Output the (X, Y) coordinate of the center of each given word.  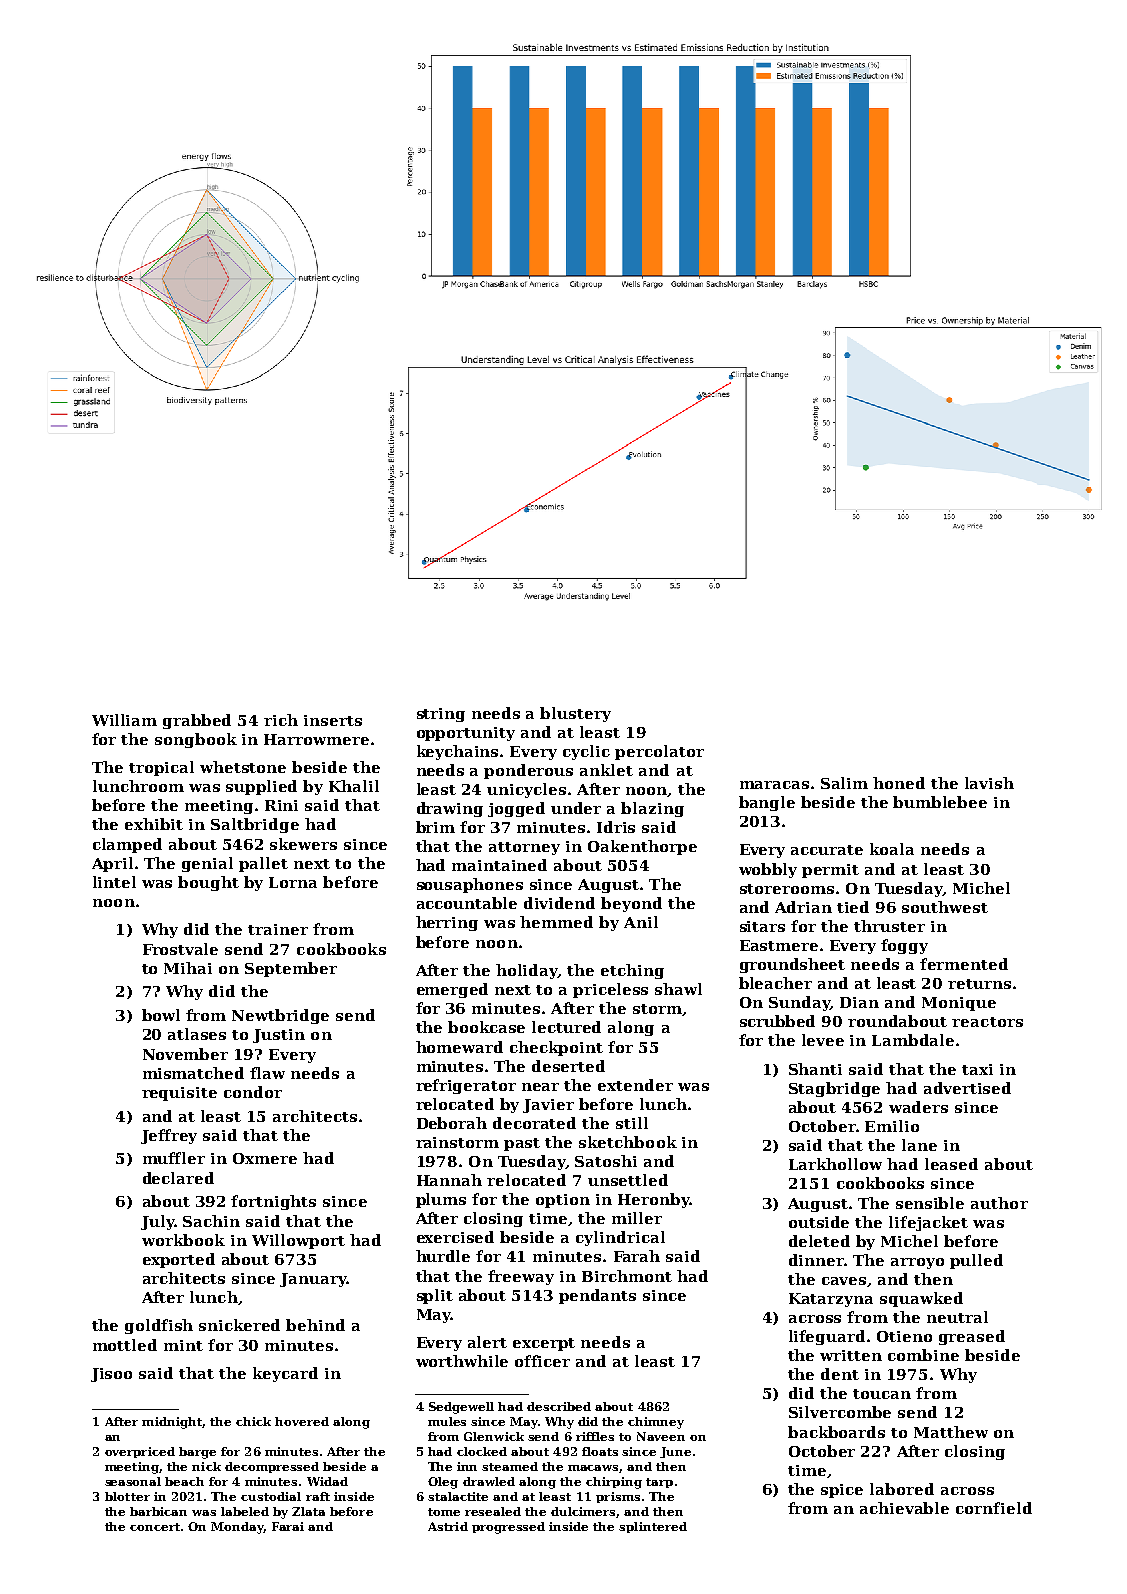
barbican (158, 1511)
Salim (844, 783)
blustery (575, 714)
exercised (455, 1237)
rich (281, 720)
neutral (957, 1317)
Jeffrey (169, 1136)
